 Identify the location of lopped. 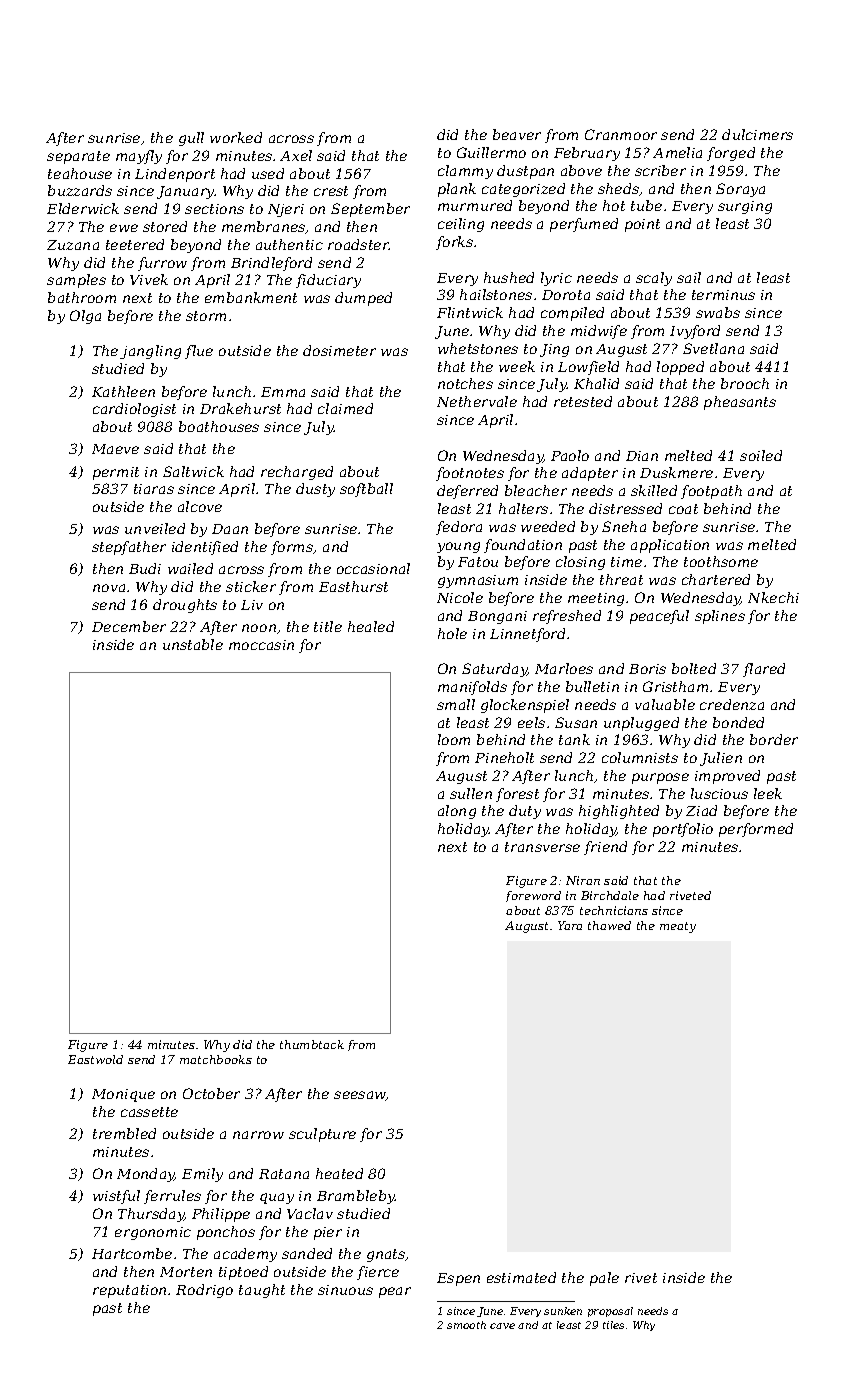
(680, 368).
